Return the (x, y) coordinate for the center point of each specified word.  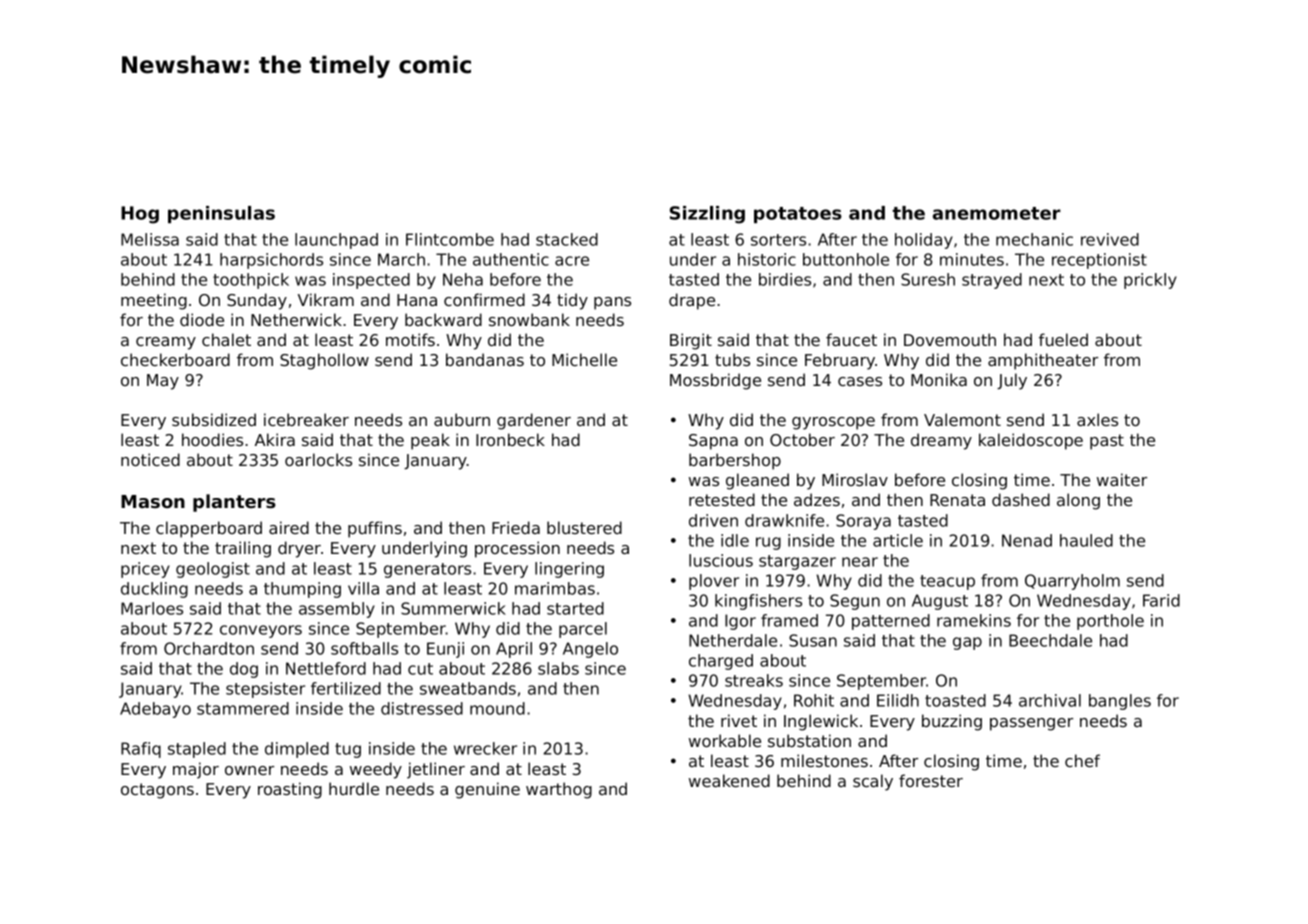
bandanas (485, 359)
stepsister (265, 690)
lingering (569, 570)
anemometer (997, 213)
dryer (299, 549)
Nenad (1027, 540)
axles (1097, 419)
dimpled (297, 750)
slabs (558, 668)
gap (967, 643)
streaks (754, 680)
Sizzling (707, 215)
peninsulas (221, 214)
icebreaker (306, 419)
